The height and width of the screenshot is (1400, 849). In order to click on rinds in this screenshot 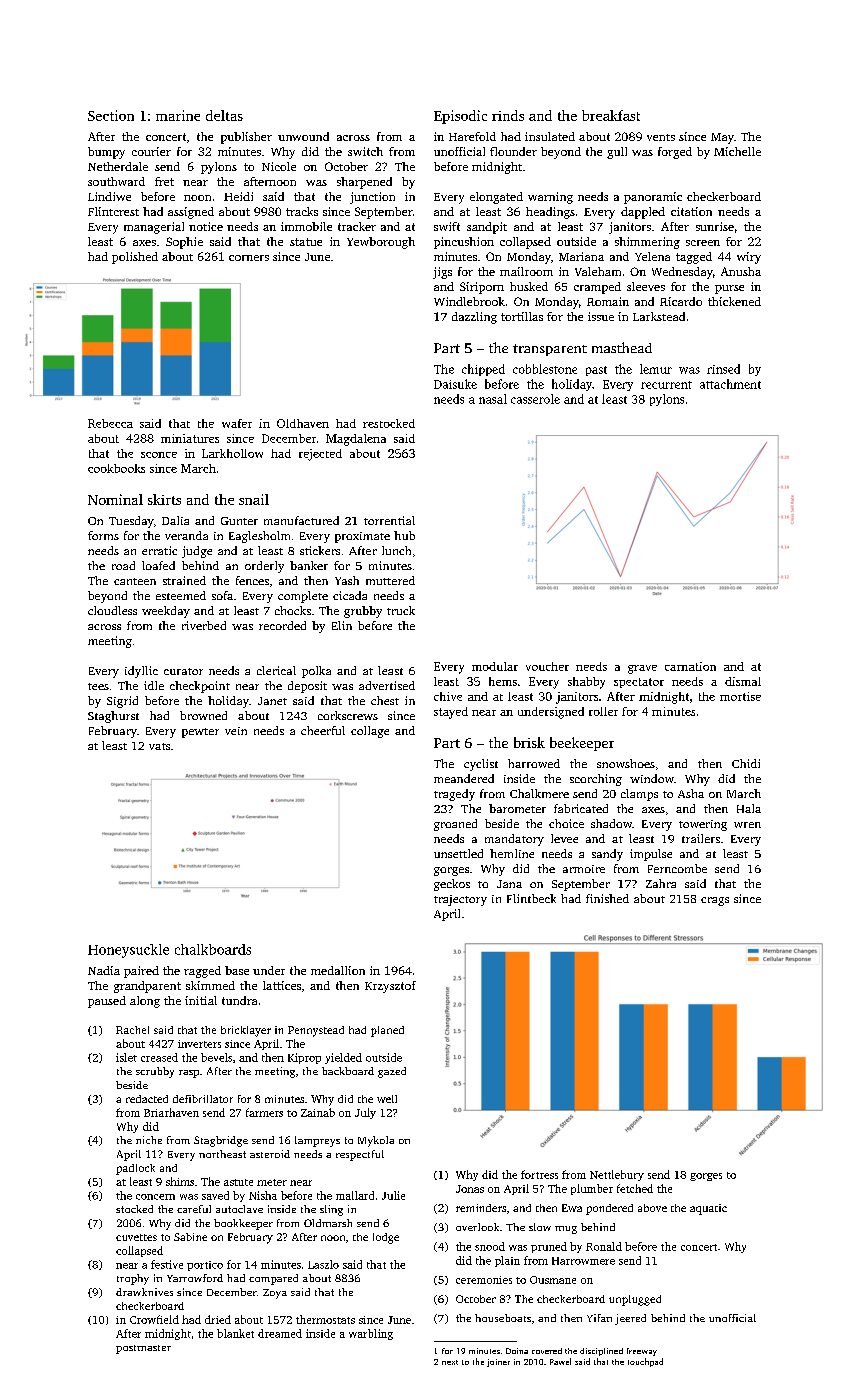, I will do `click(508, 115)`.
